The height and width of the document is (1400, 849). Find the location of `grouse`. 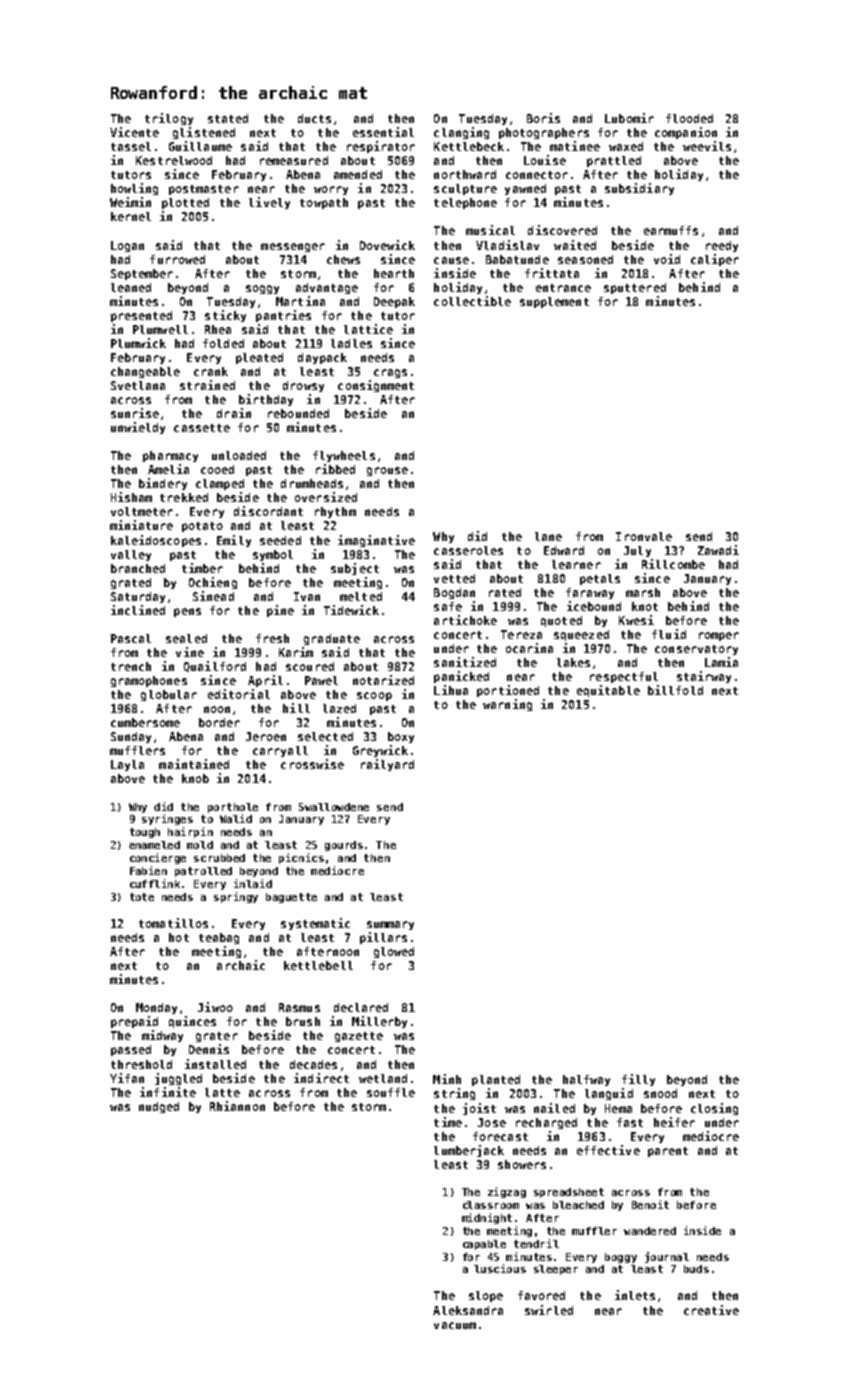

grouse is located at coordinates (387, 471).
